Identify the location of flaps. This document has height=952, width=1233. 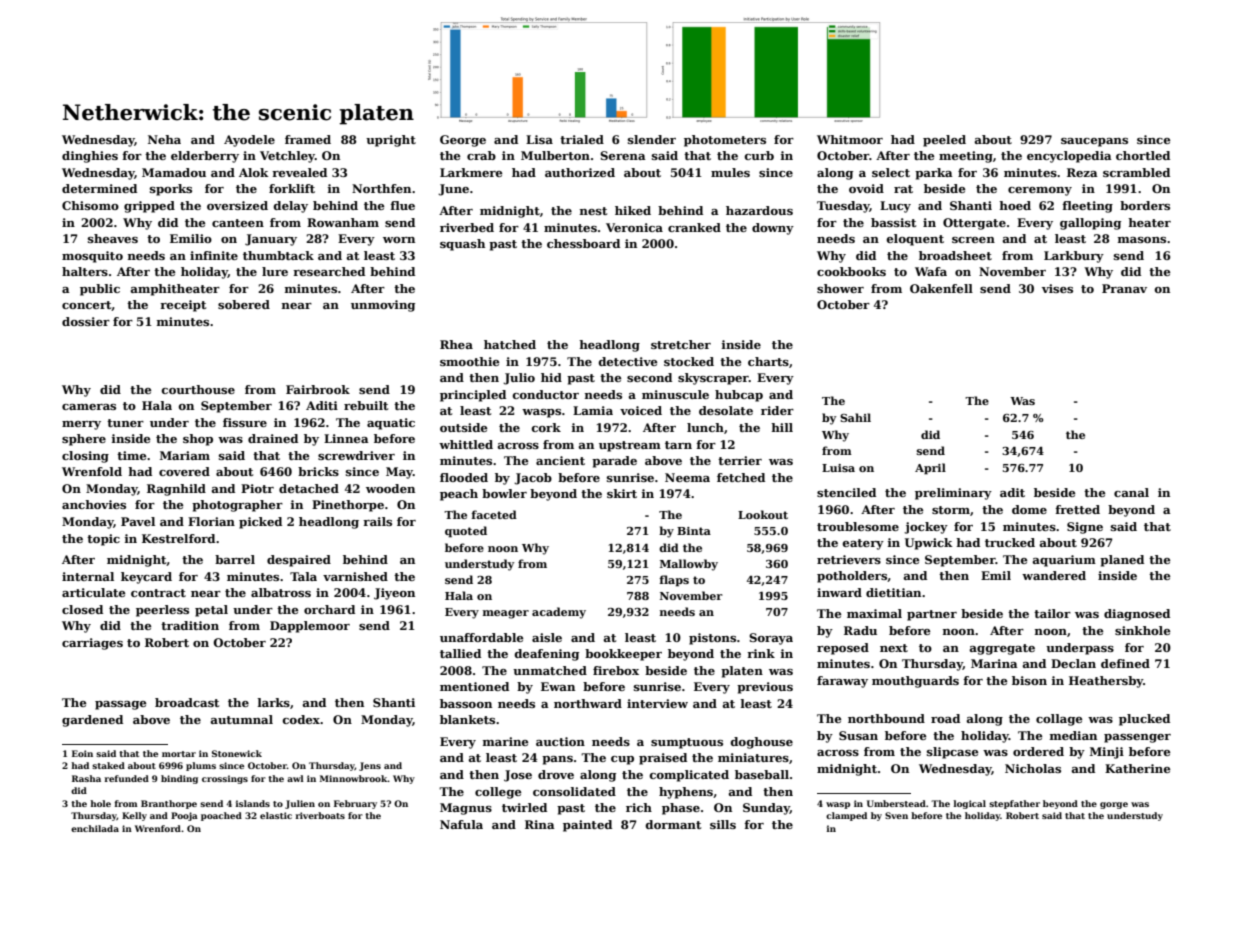
(674, 581).
